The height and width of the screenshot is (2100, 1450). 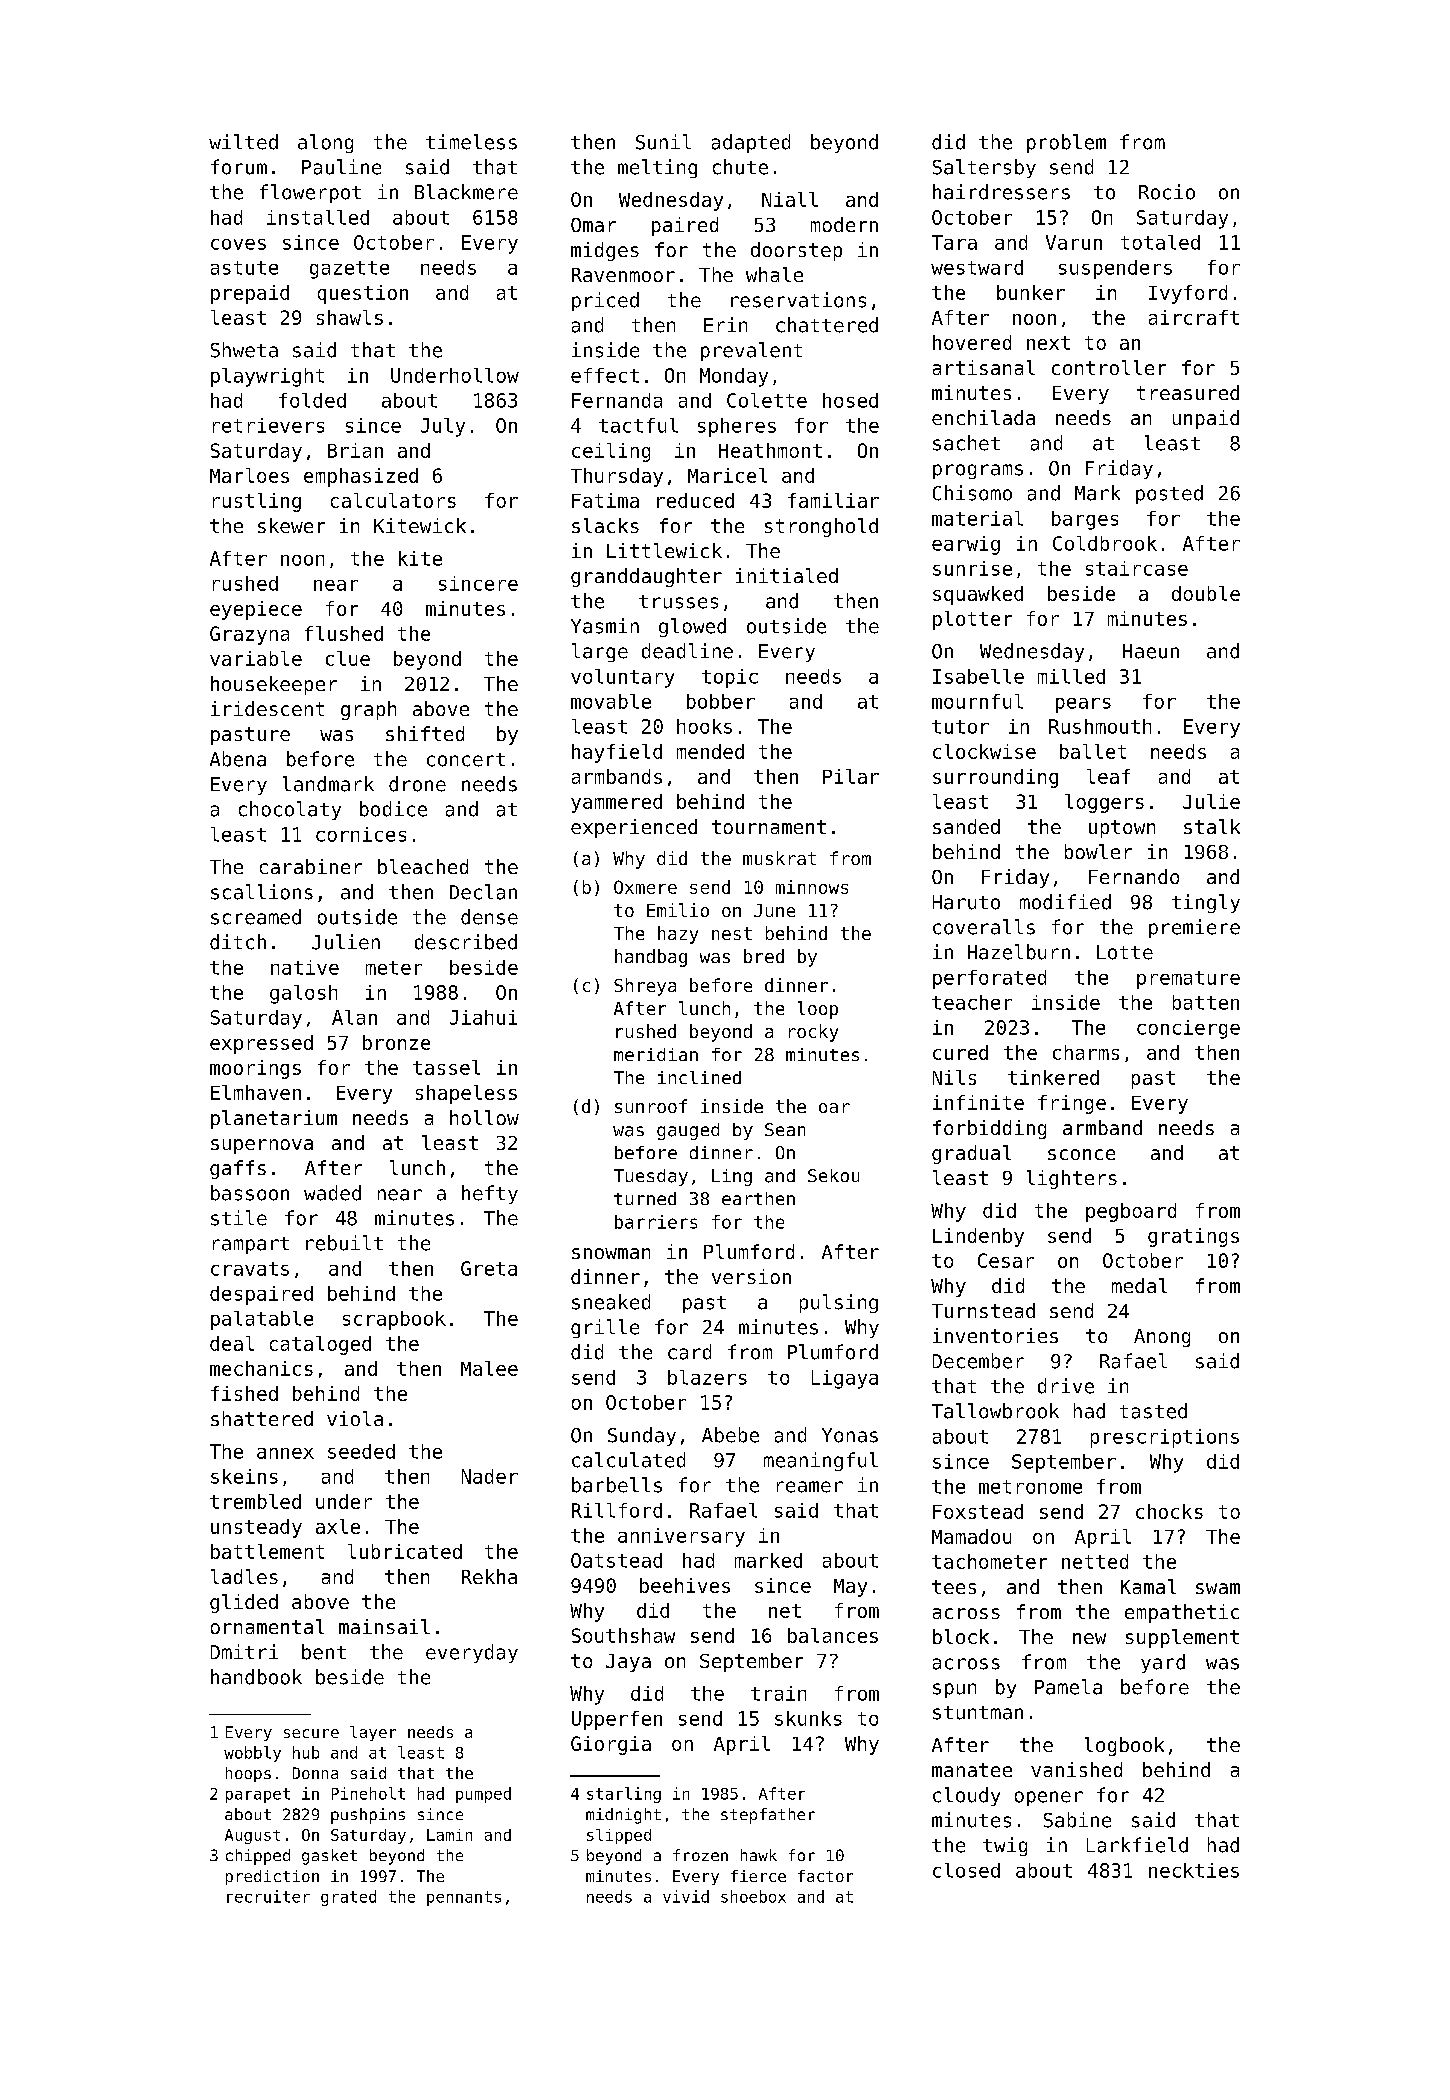 I want to click on skeins, so click(x=244, y=1476).
